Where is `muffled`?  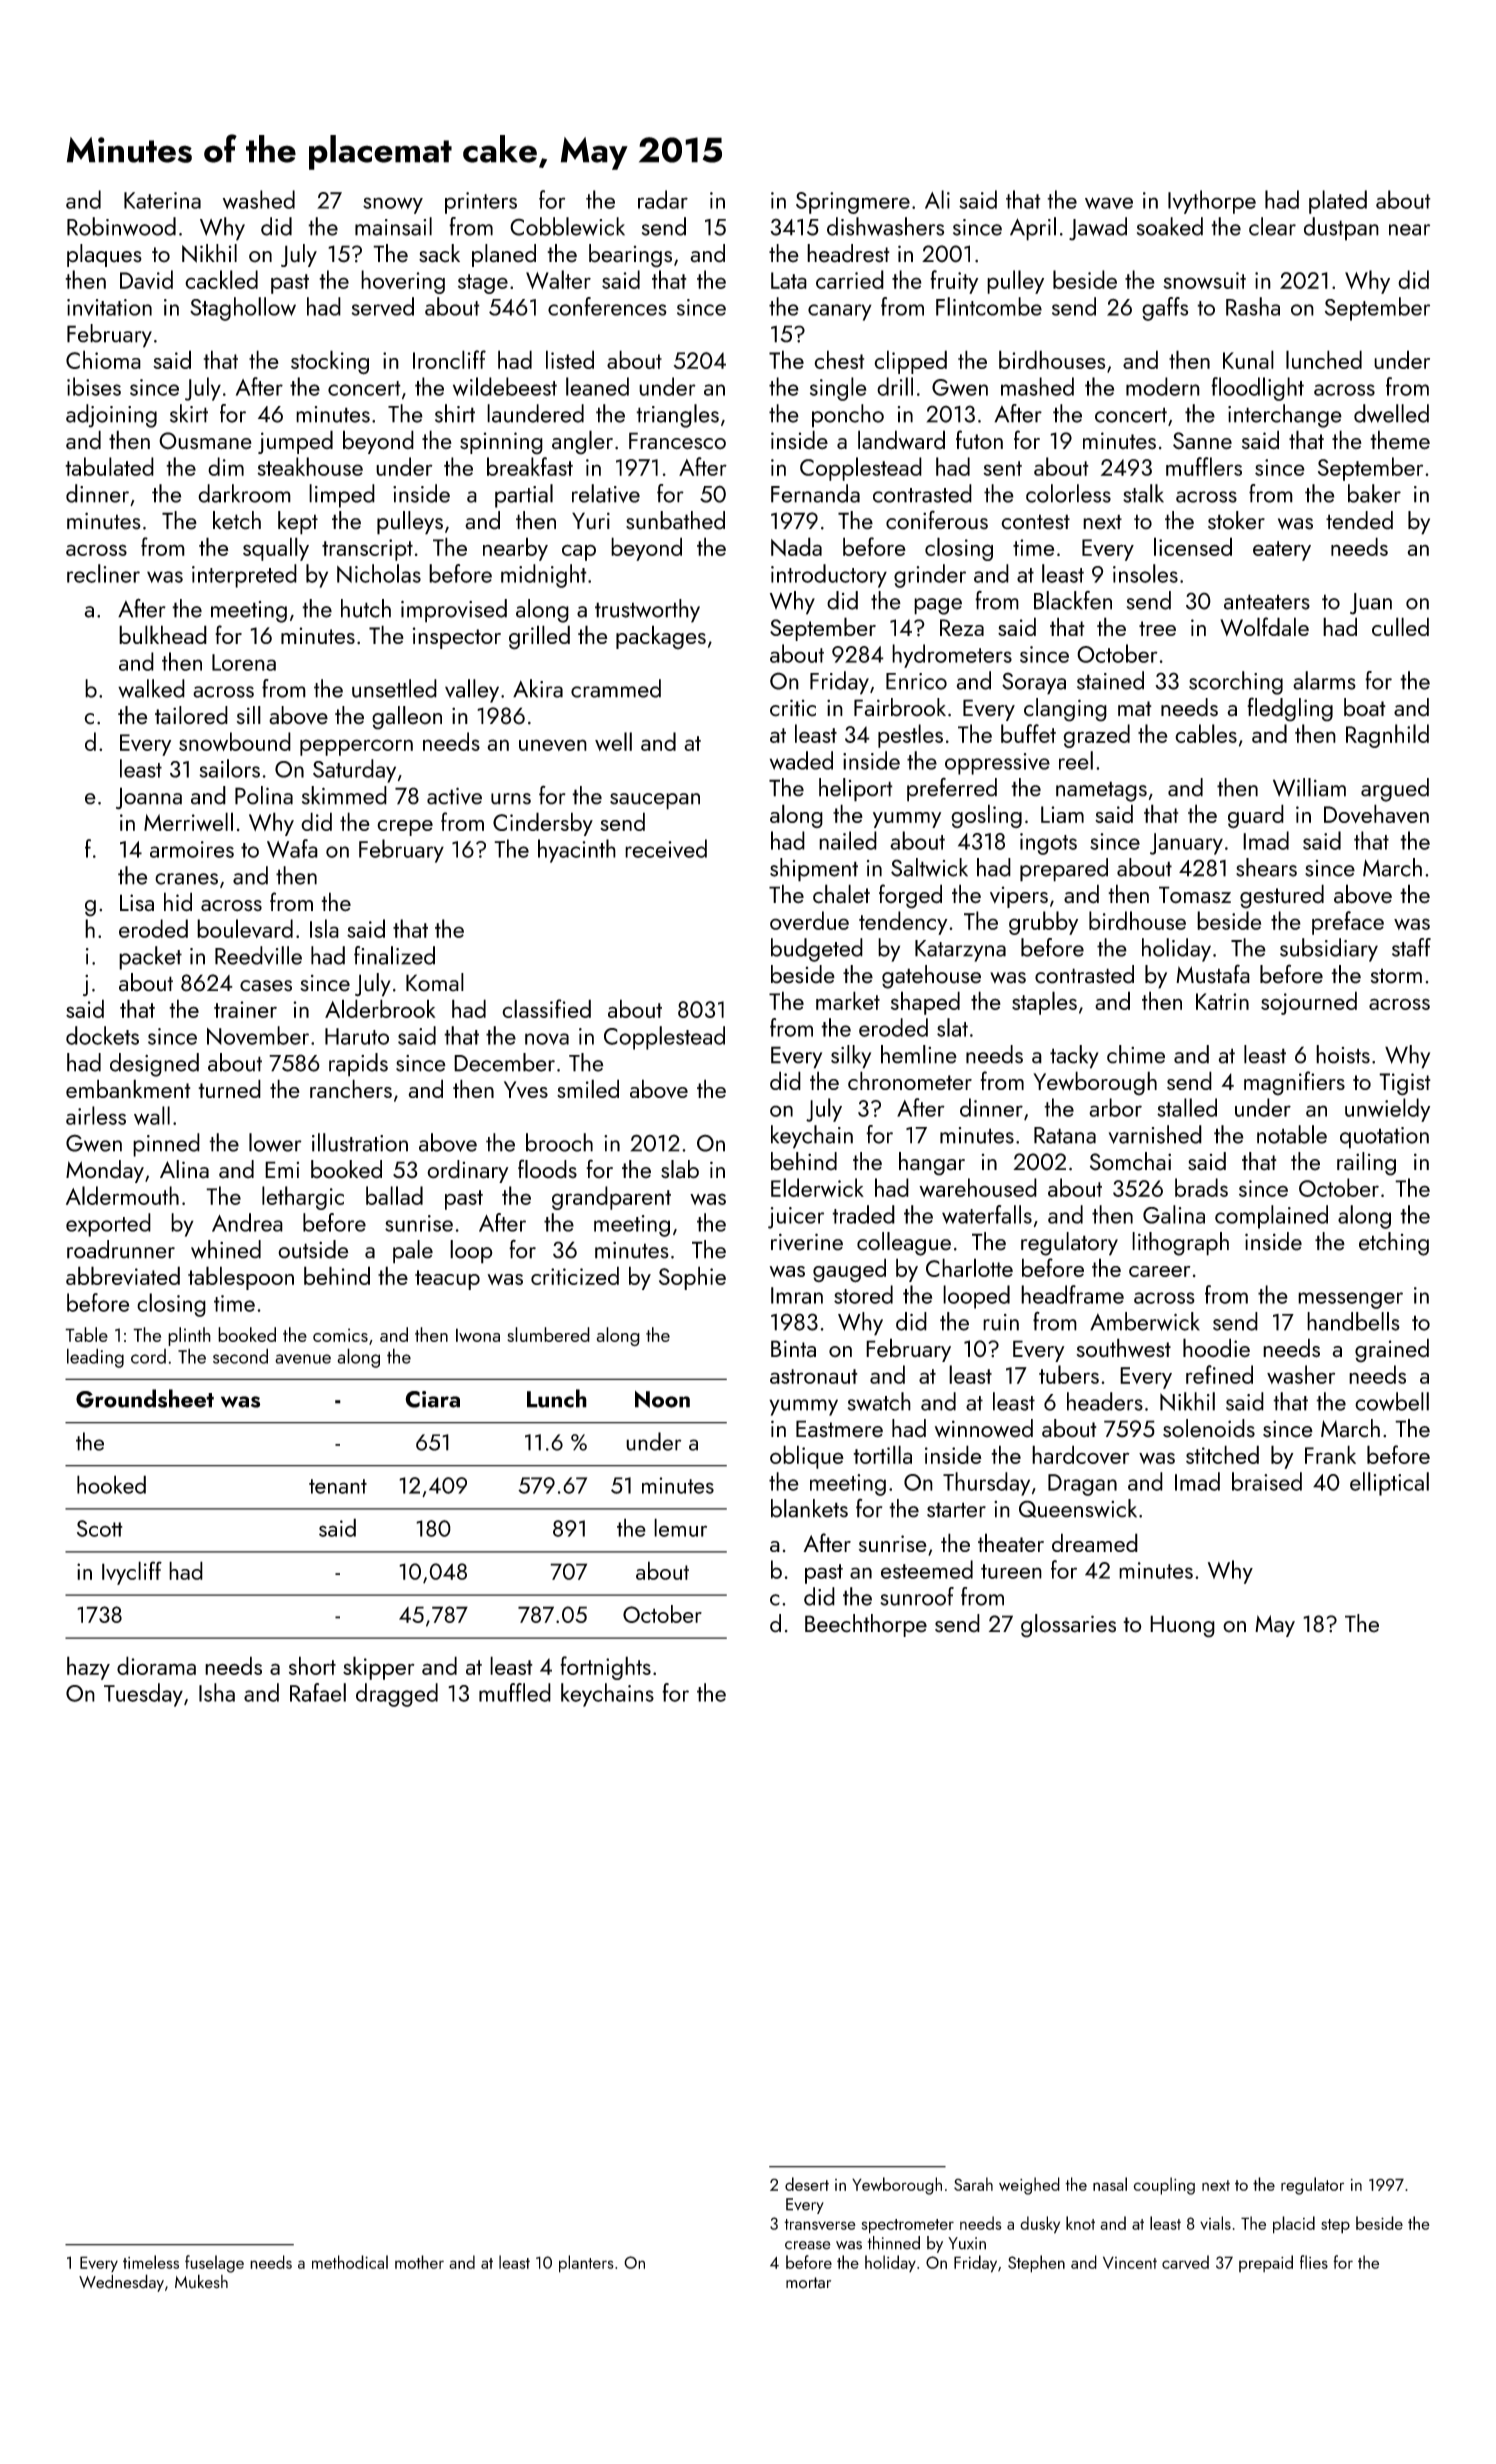 muffled is located at coordinates (515, 1692).
